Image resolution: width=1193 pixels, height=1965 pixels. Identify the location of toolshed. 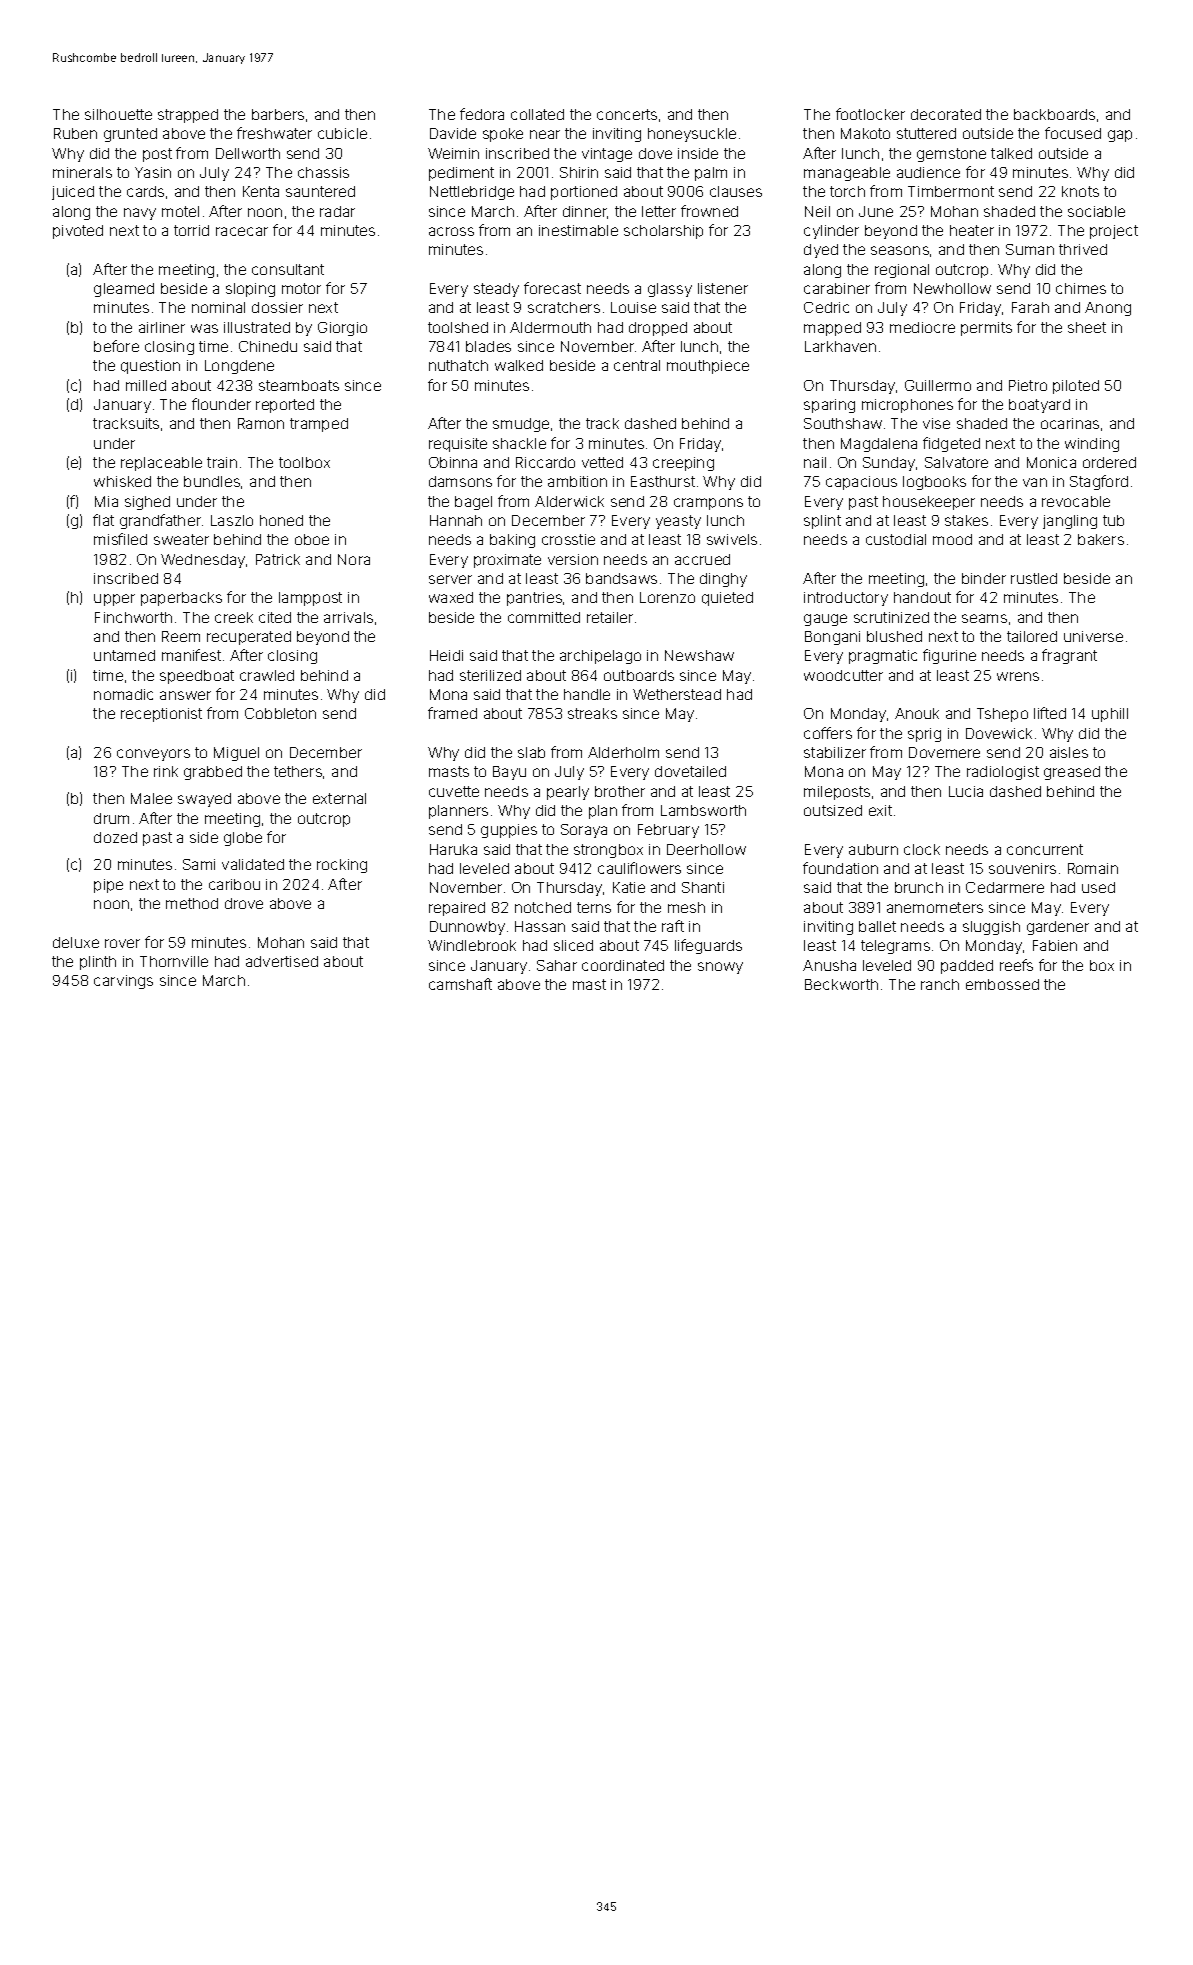
(458, 327).
